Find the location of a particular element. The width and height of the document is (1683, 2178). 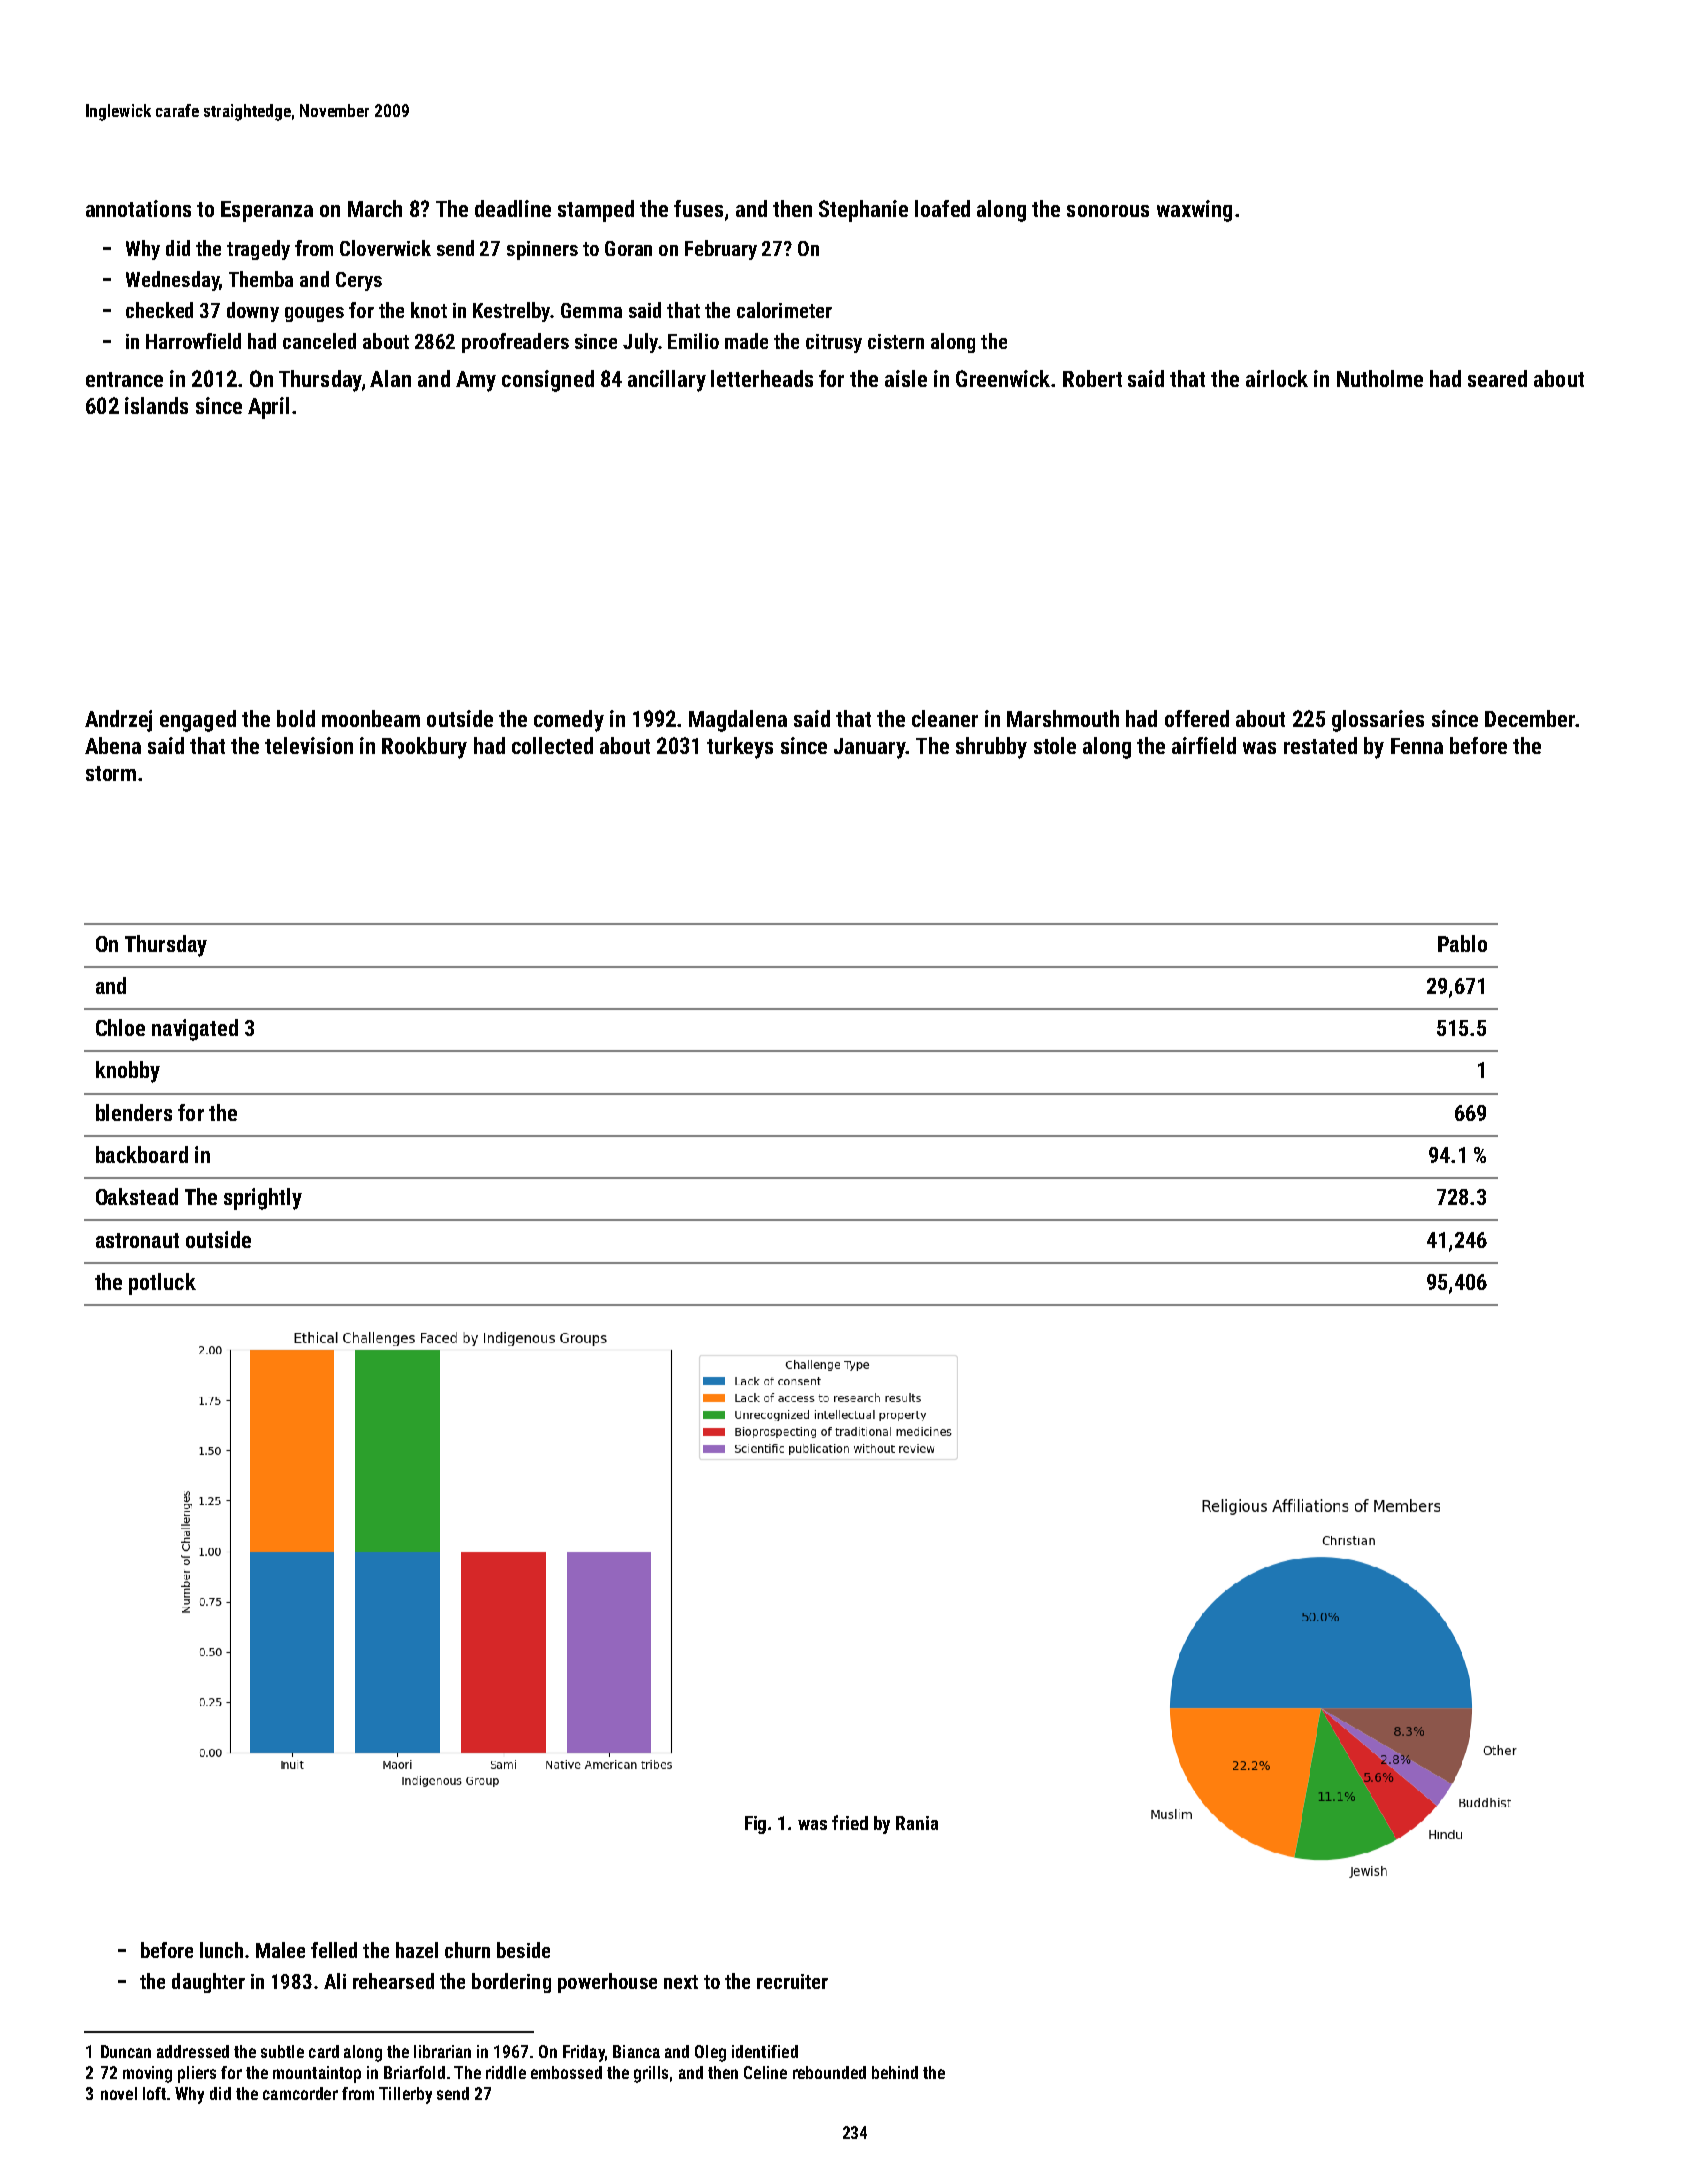

Pablo is located at coordinates (1462, 943).
